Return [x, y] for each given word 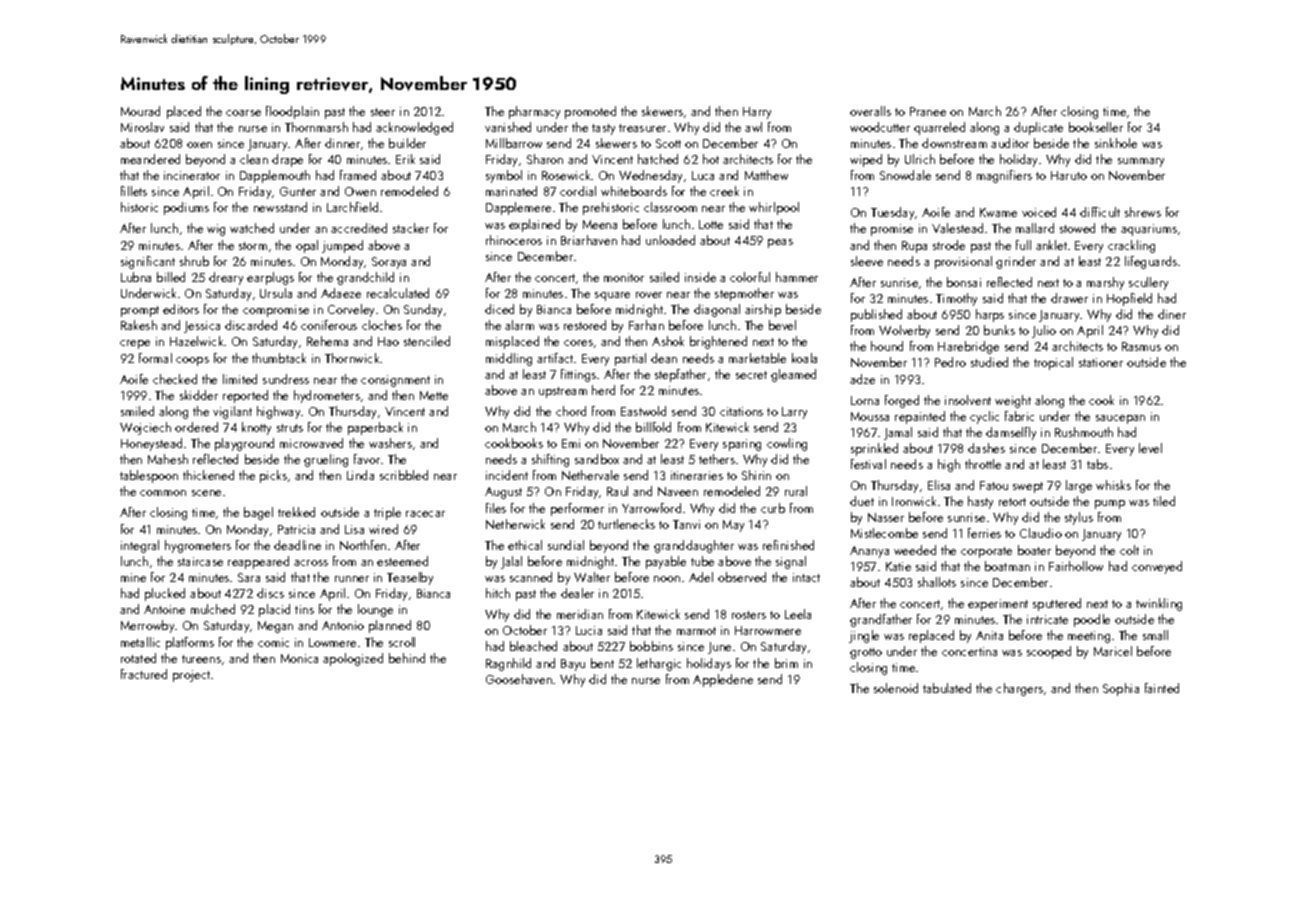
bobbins [651, 646]
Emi [571, 443]
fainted [1162, 688]
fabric [1019, 416]
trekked [296, 512]
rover [649, 295]
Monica [299, 658]
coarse [243, 113]
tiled [1164, 501]
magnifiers [1004, 176]
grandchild [365, 278]
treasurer [642, 128]
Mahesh [168, 459]
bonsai [964, 282]
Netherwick [515, 524]
